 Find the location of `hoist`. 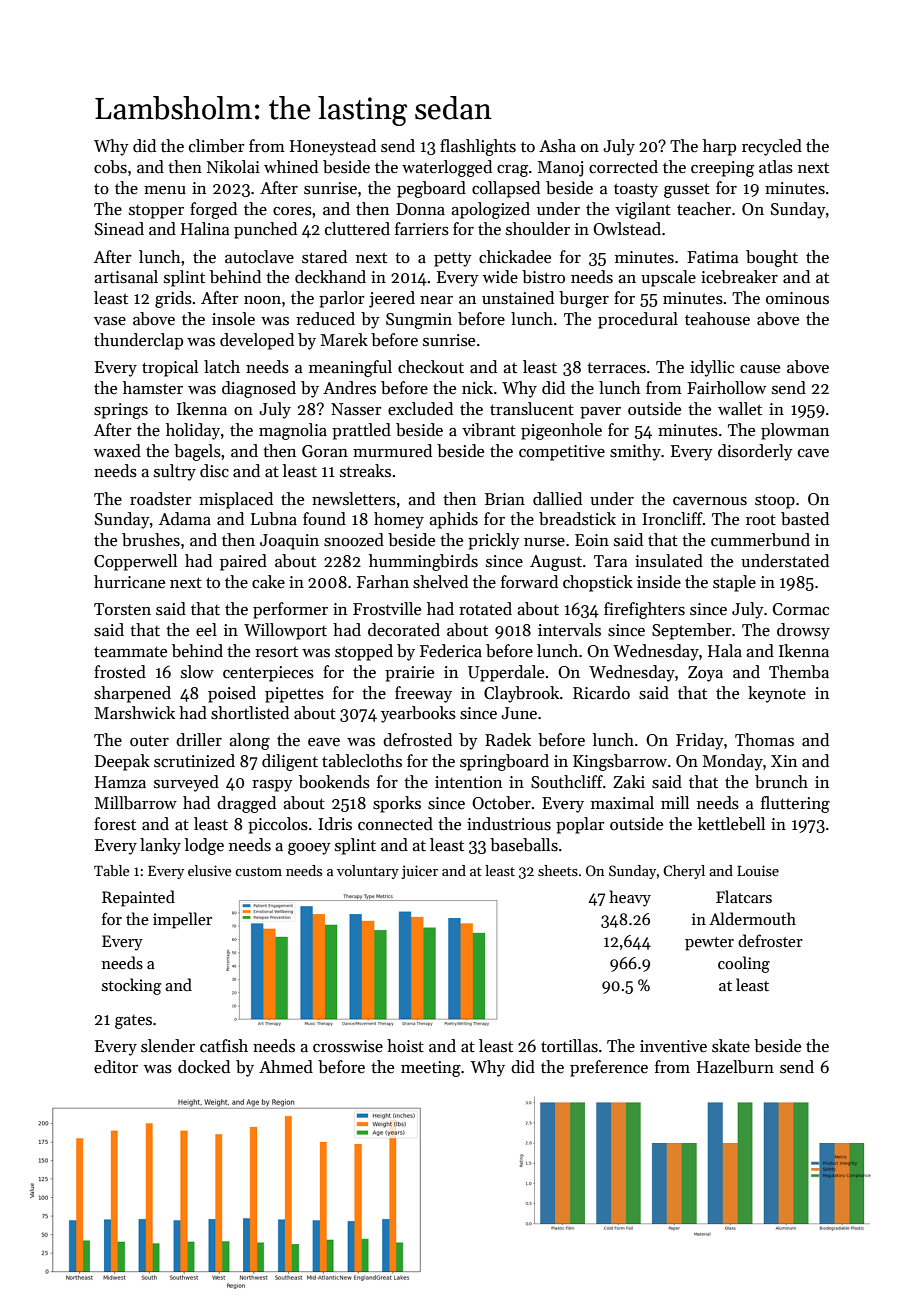

hoist is located at coordinates (405, 1046).
